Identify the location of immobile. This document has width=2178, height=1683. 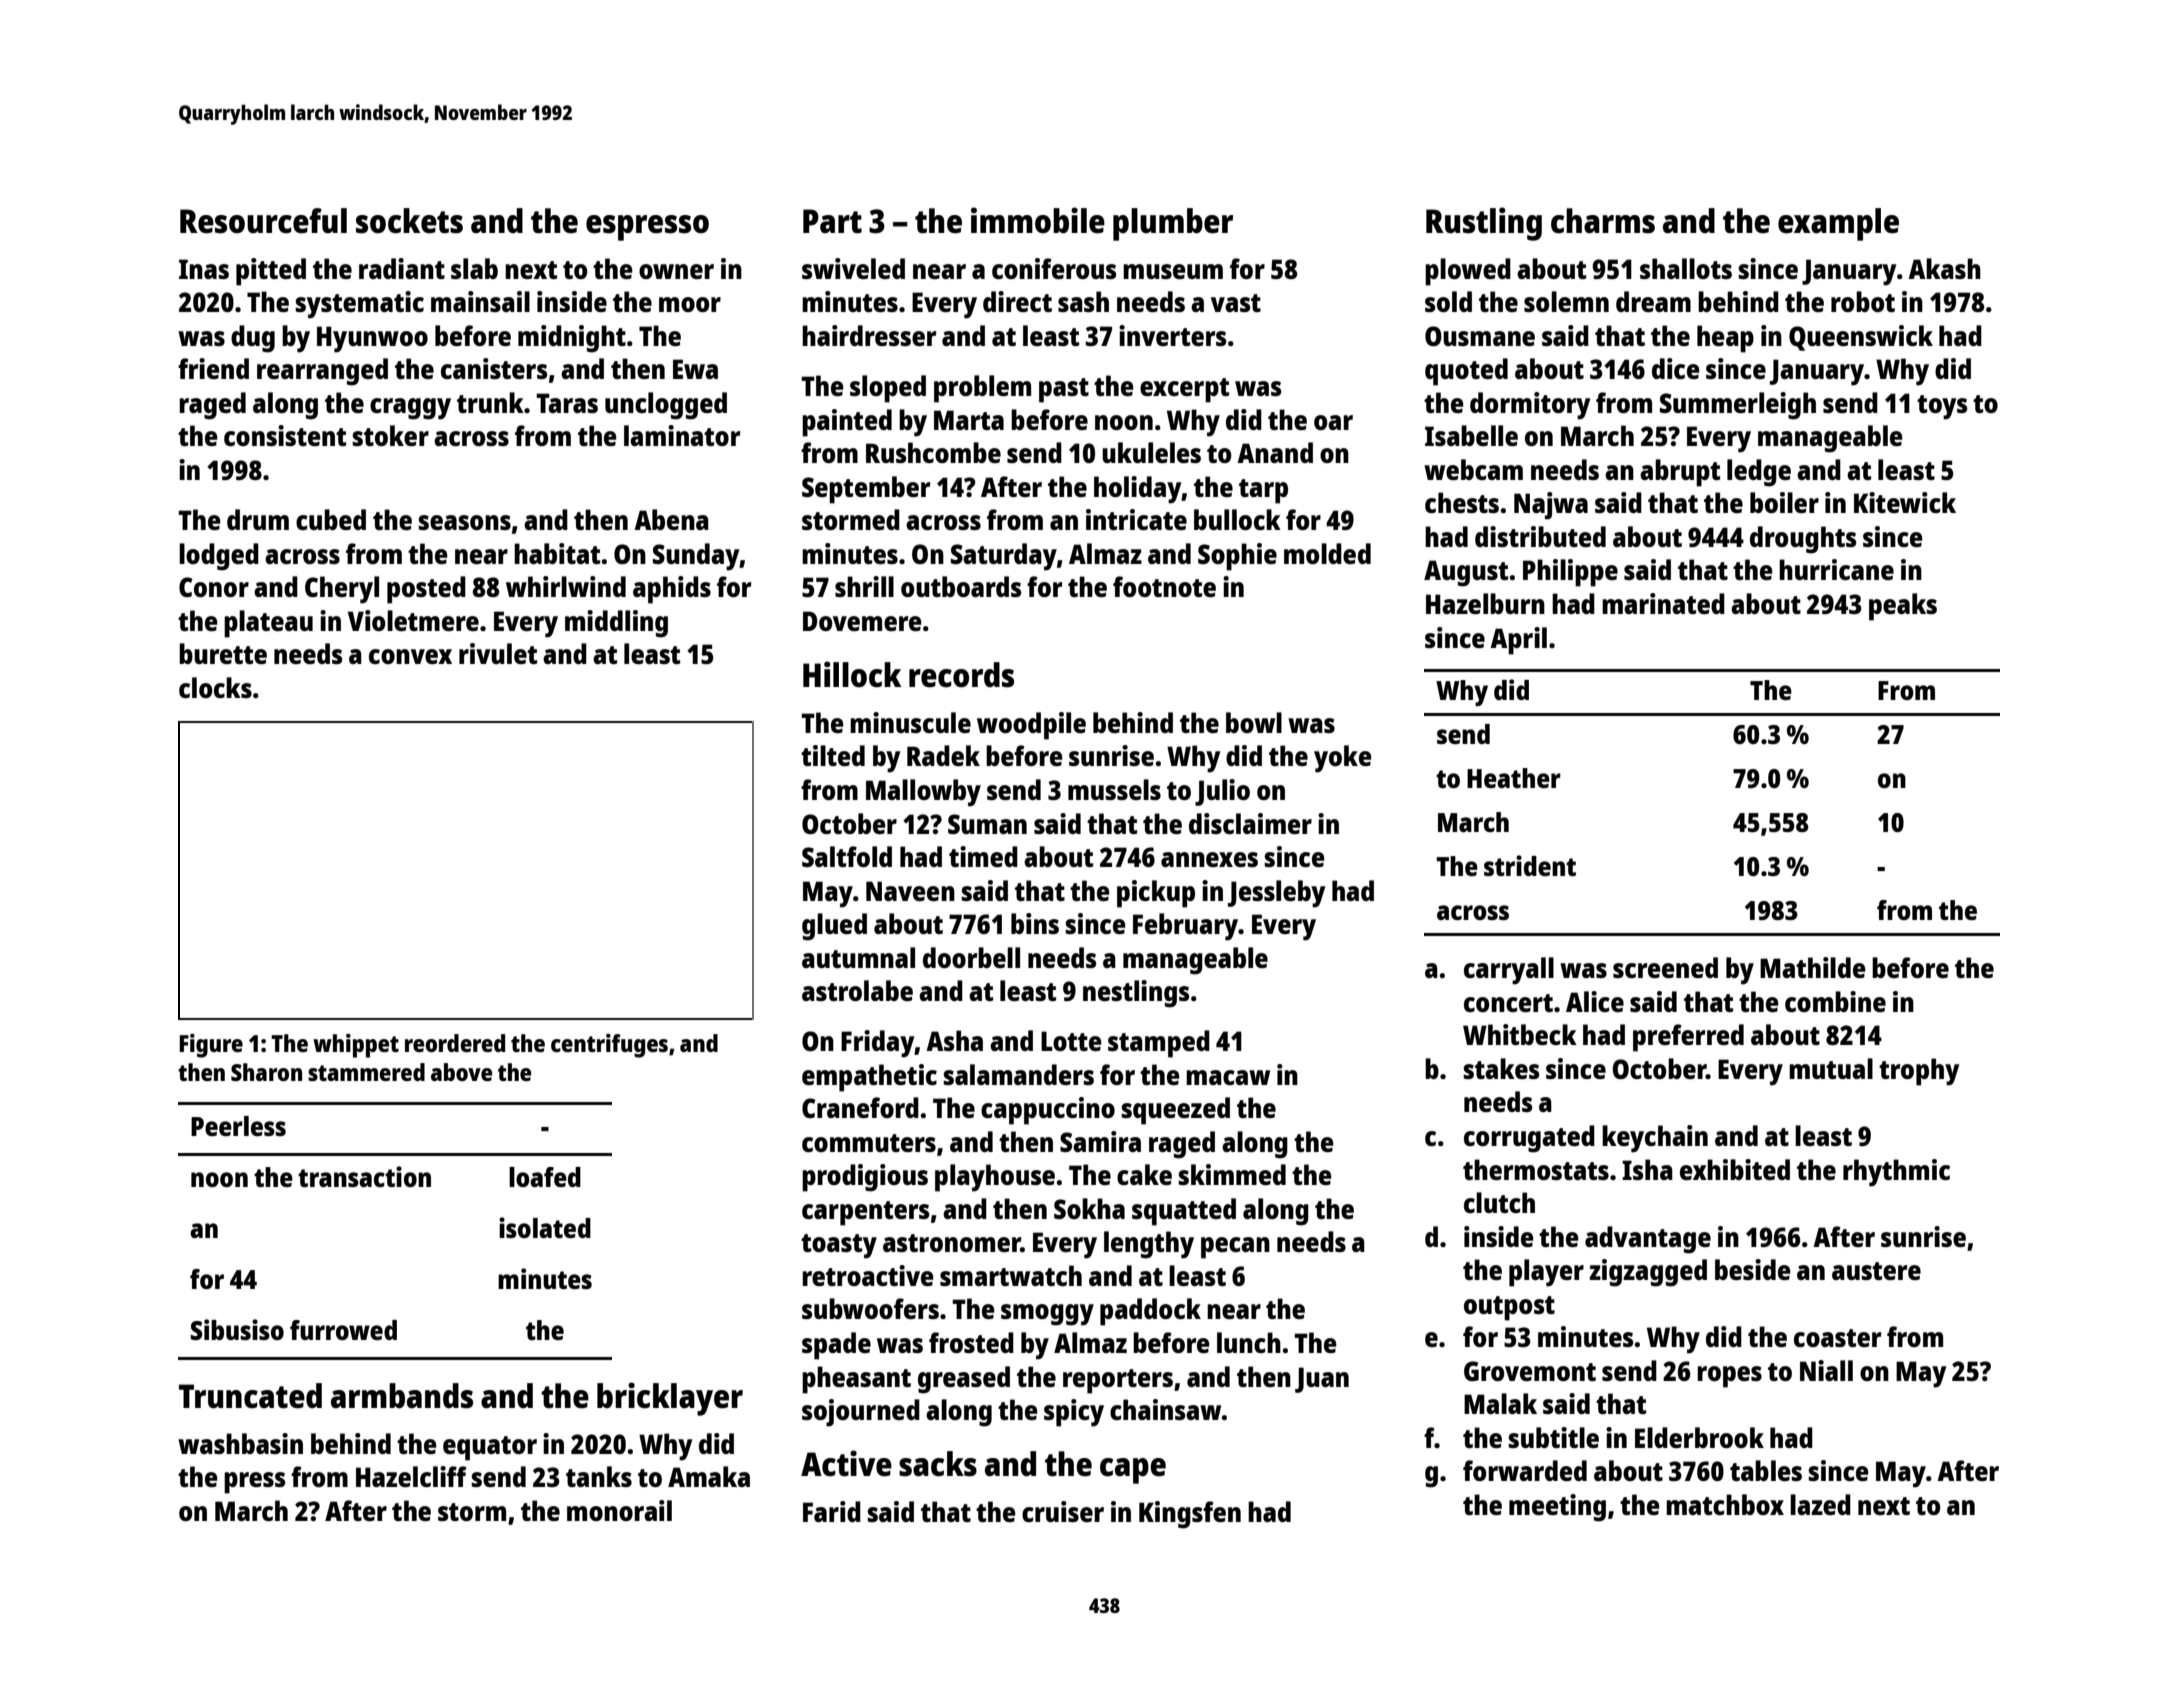
(1038, 220).
